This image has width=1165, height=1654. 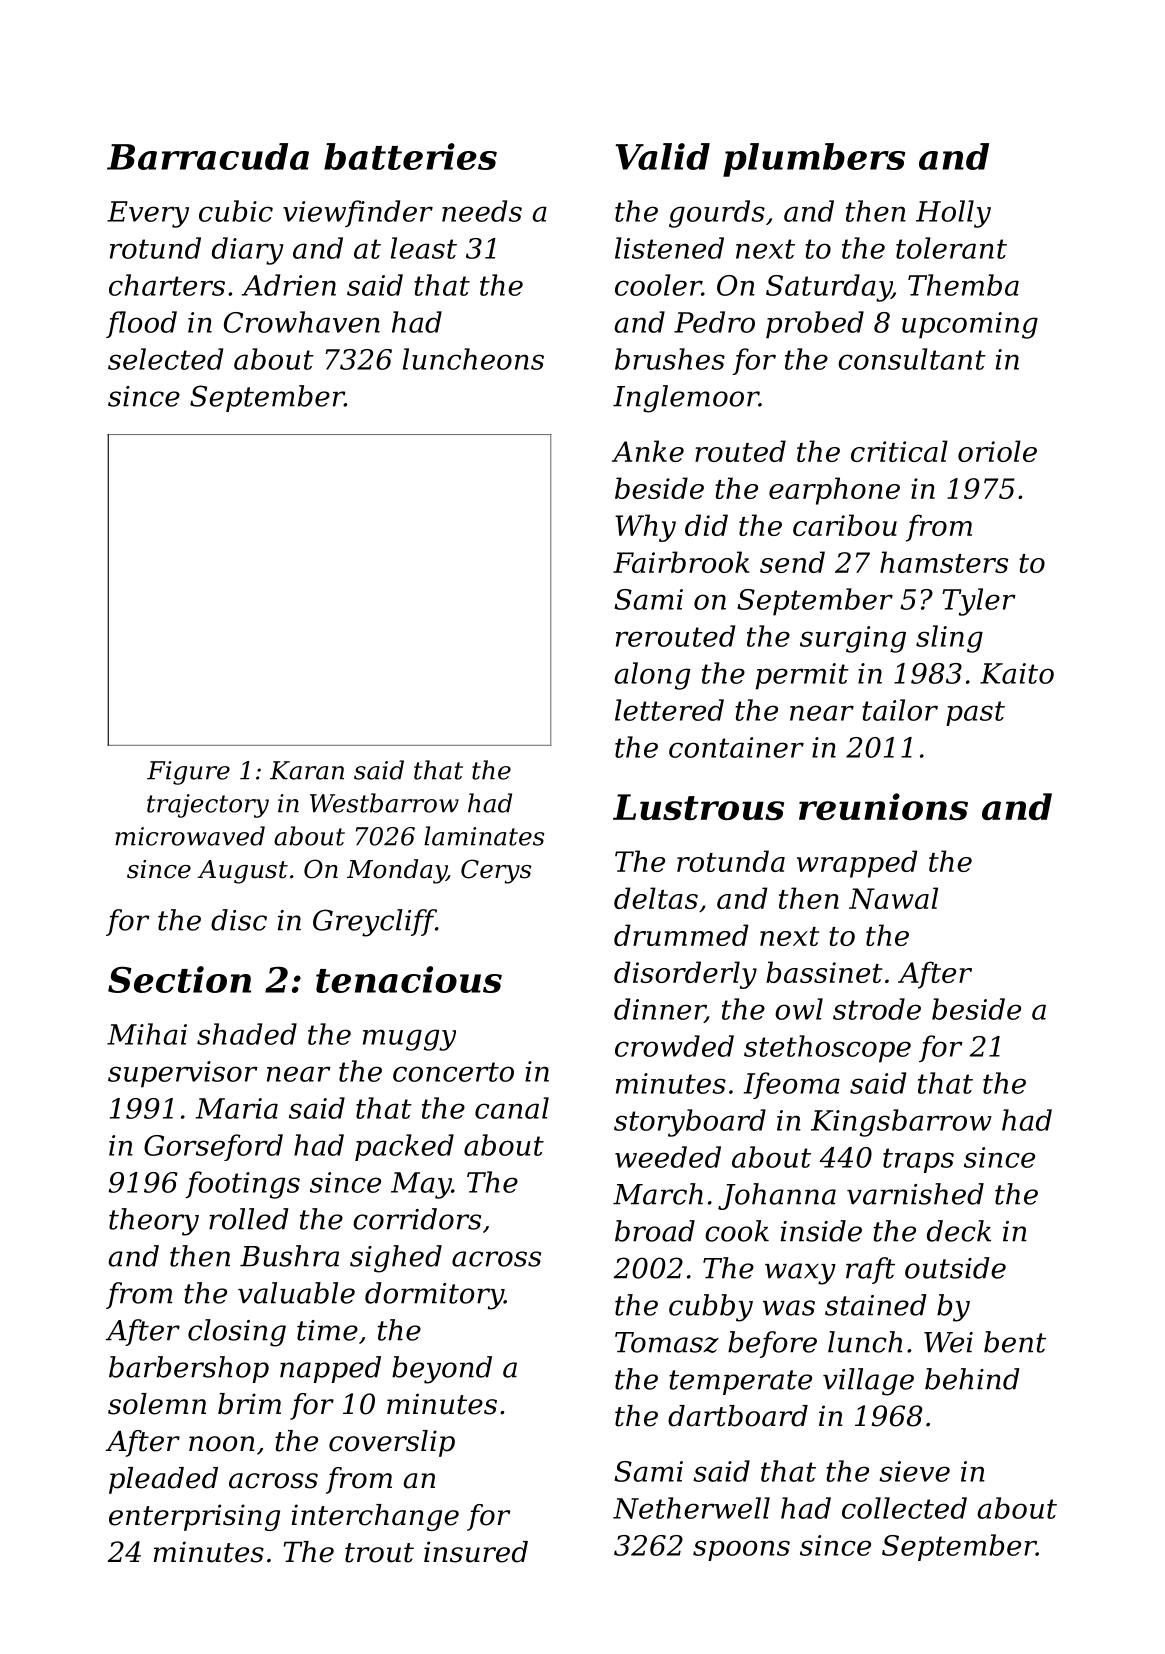 I want to click on Figure, so click(x=188, y=773).
